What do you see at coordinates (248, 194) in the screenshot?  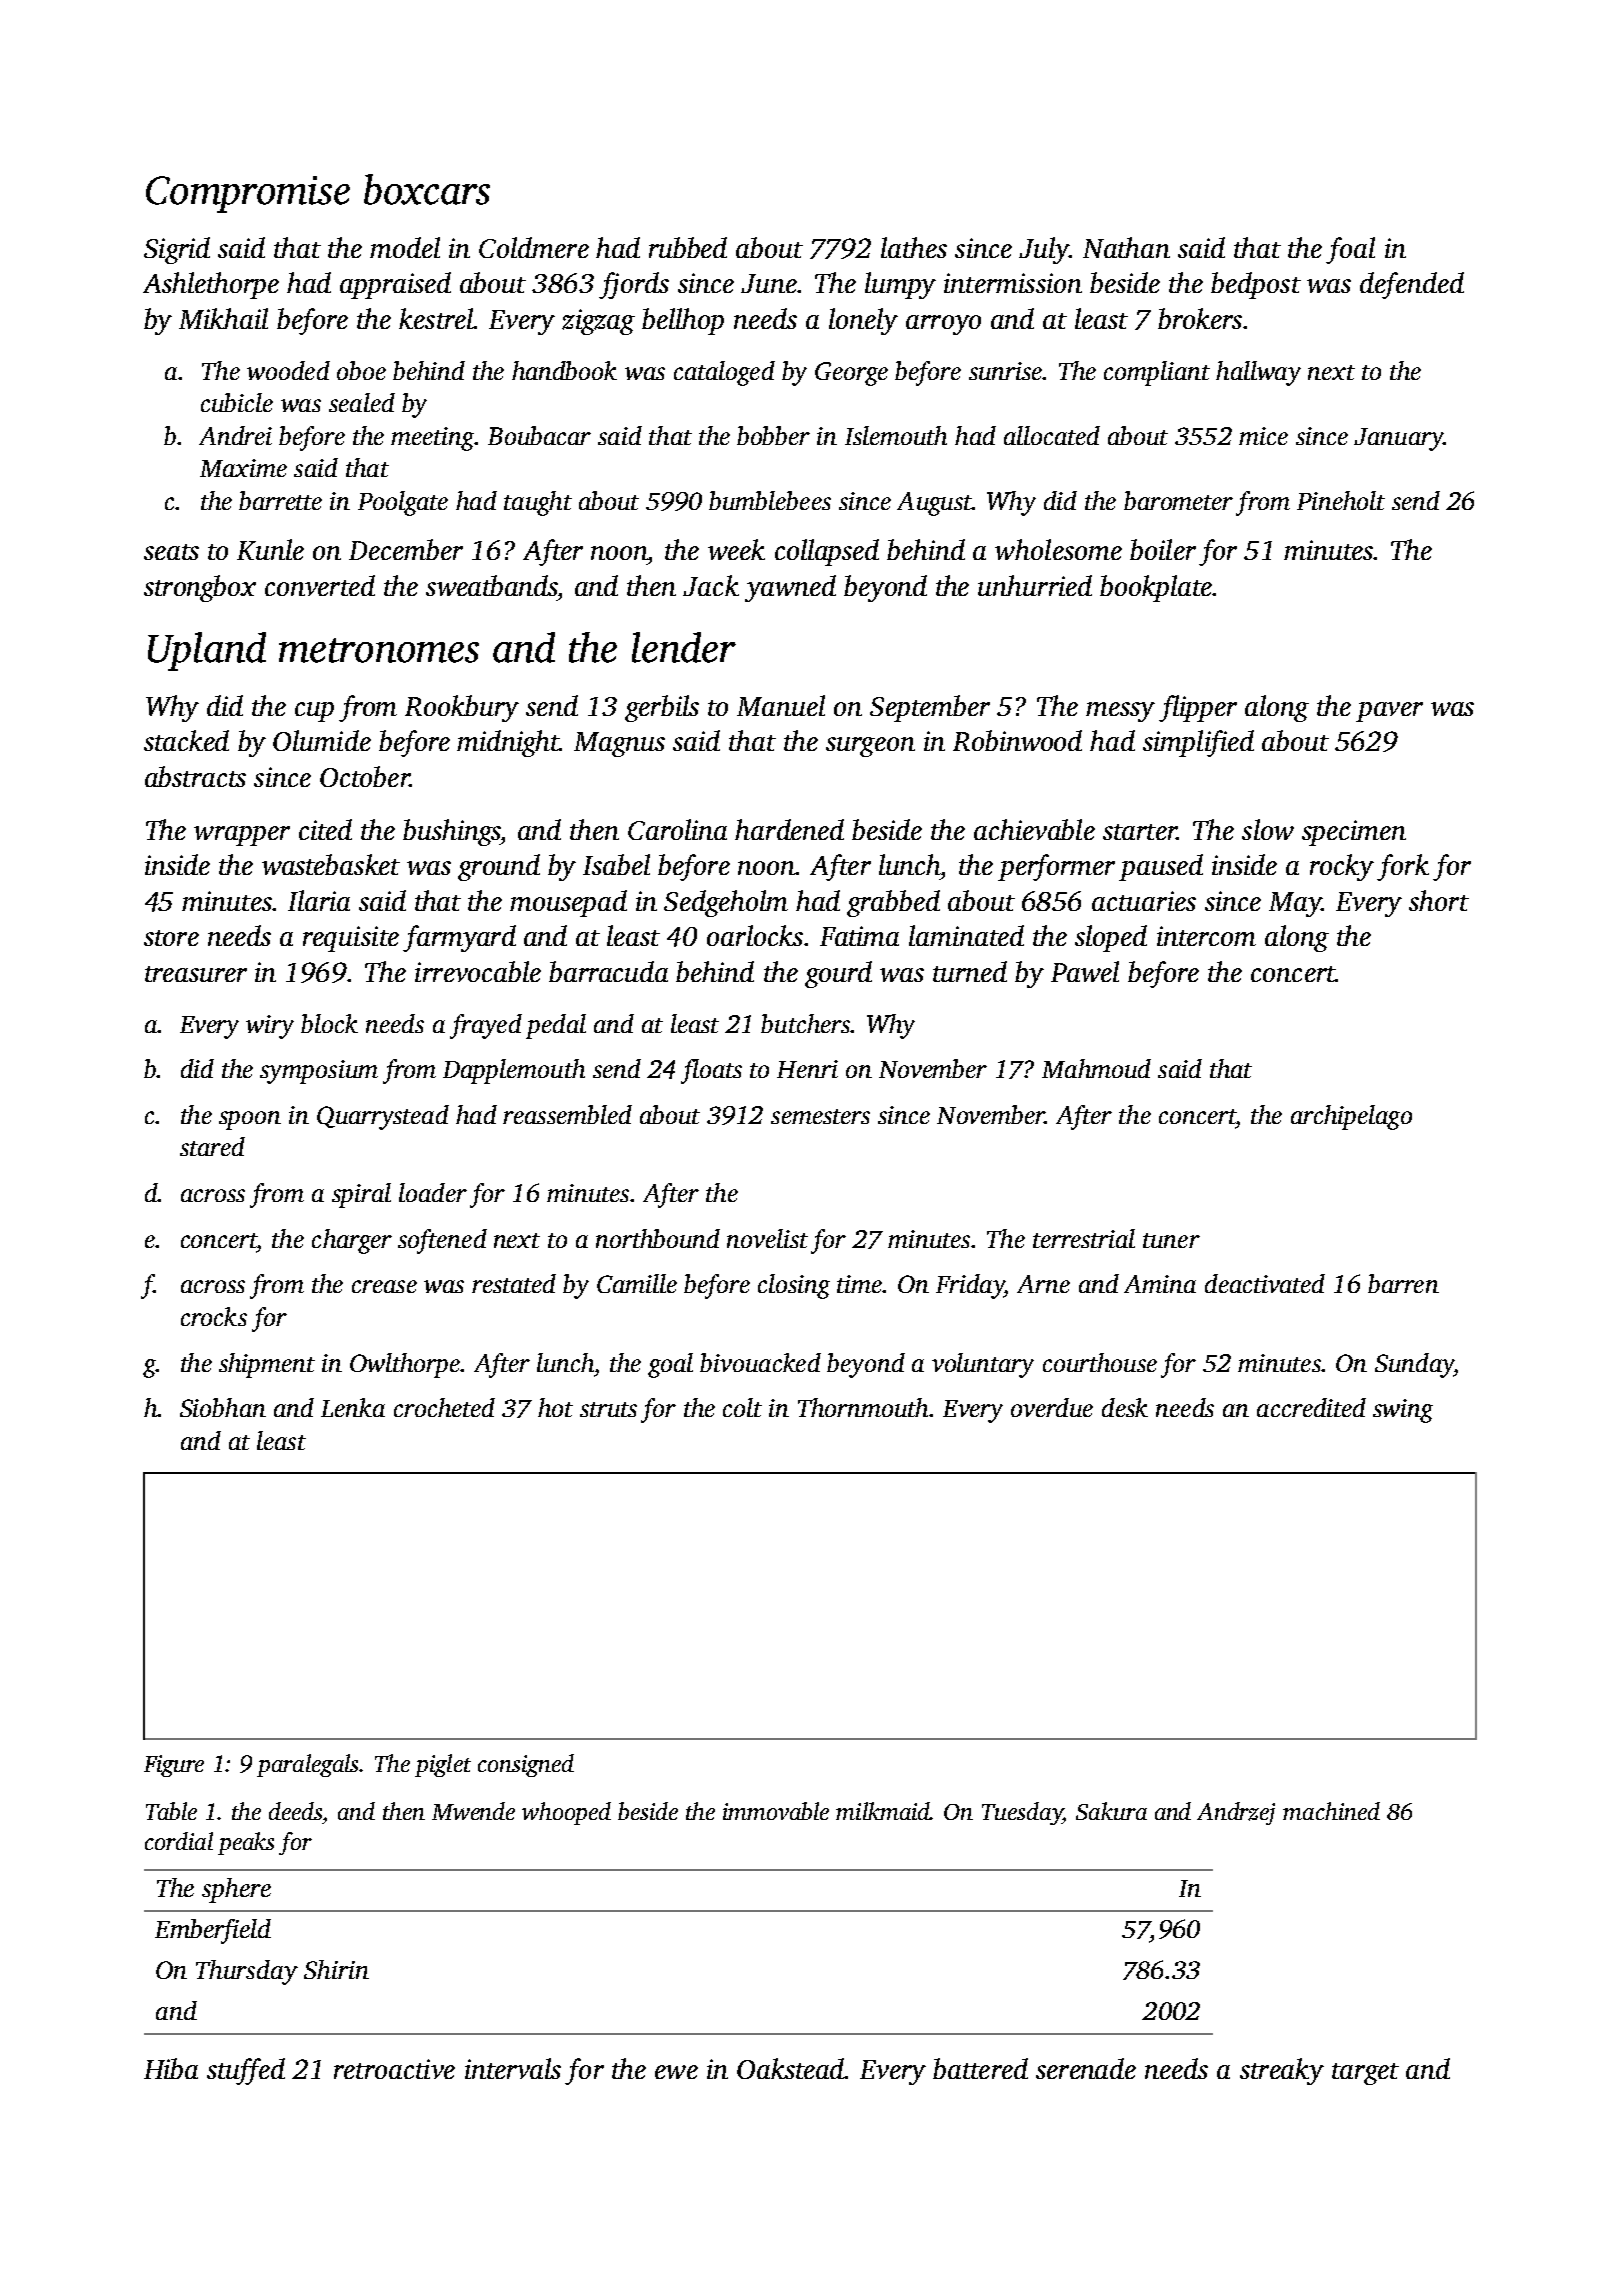 I see `Compromise` at bounding box center [248, 194].
